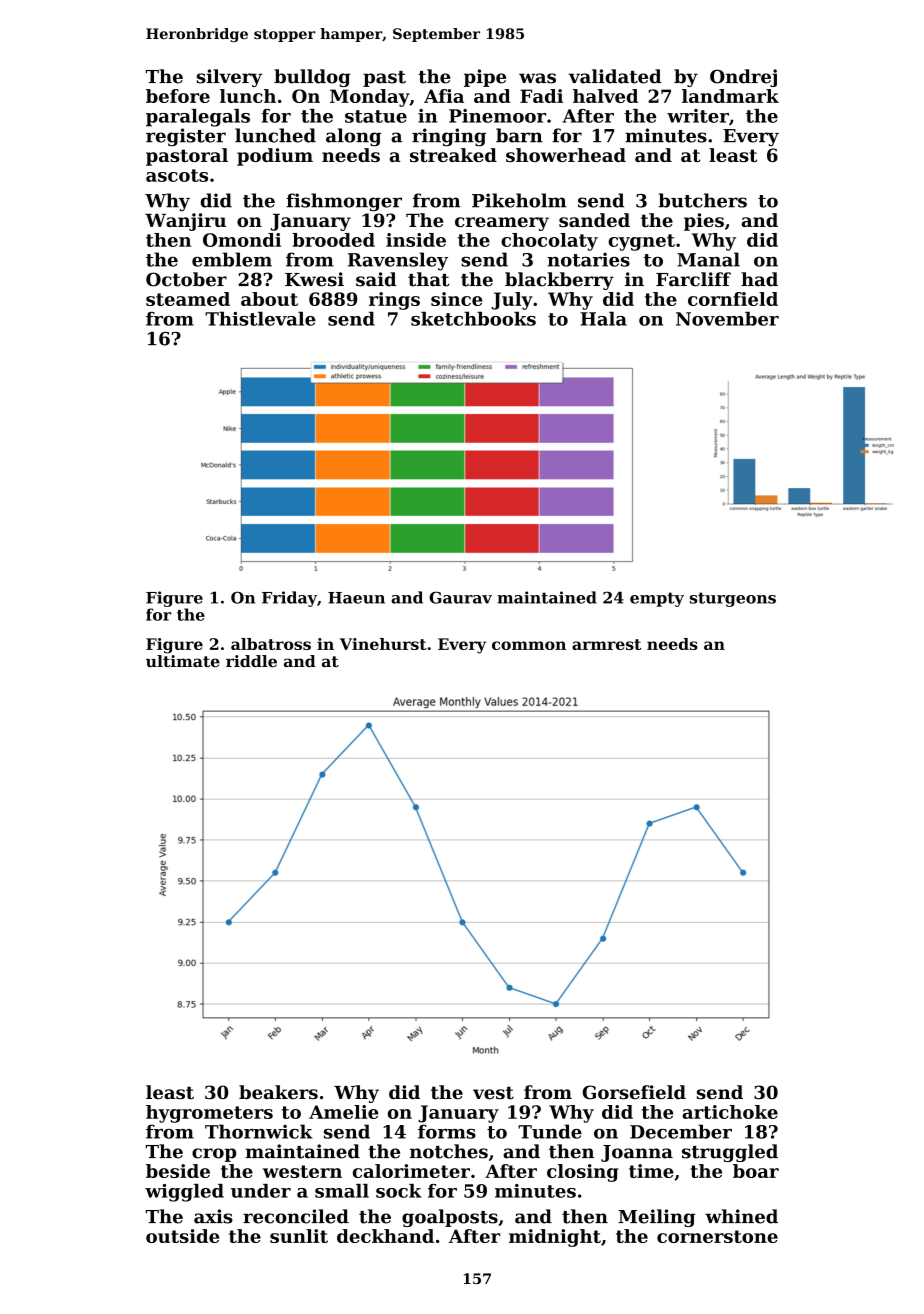 Image resolution: width=924 pixels, height=1314 pixels. Describe the element at coordinates (269, 299) in the page. I see `about` at that location.
